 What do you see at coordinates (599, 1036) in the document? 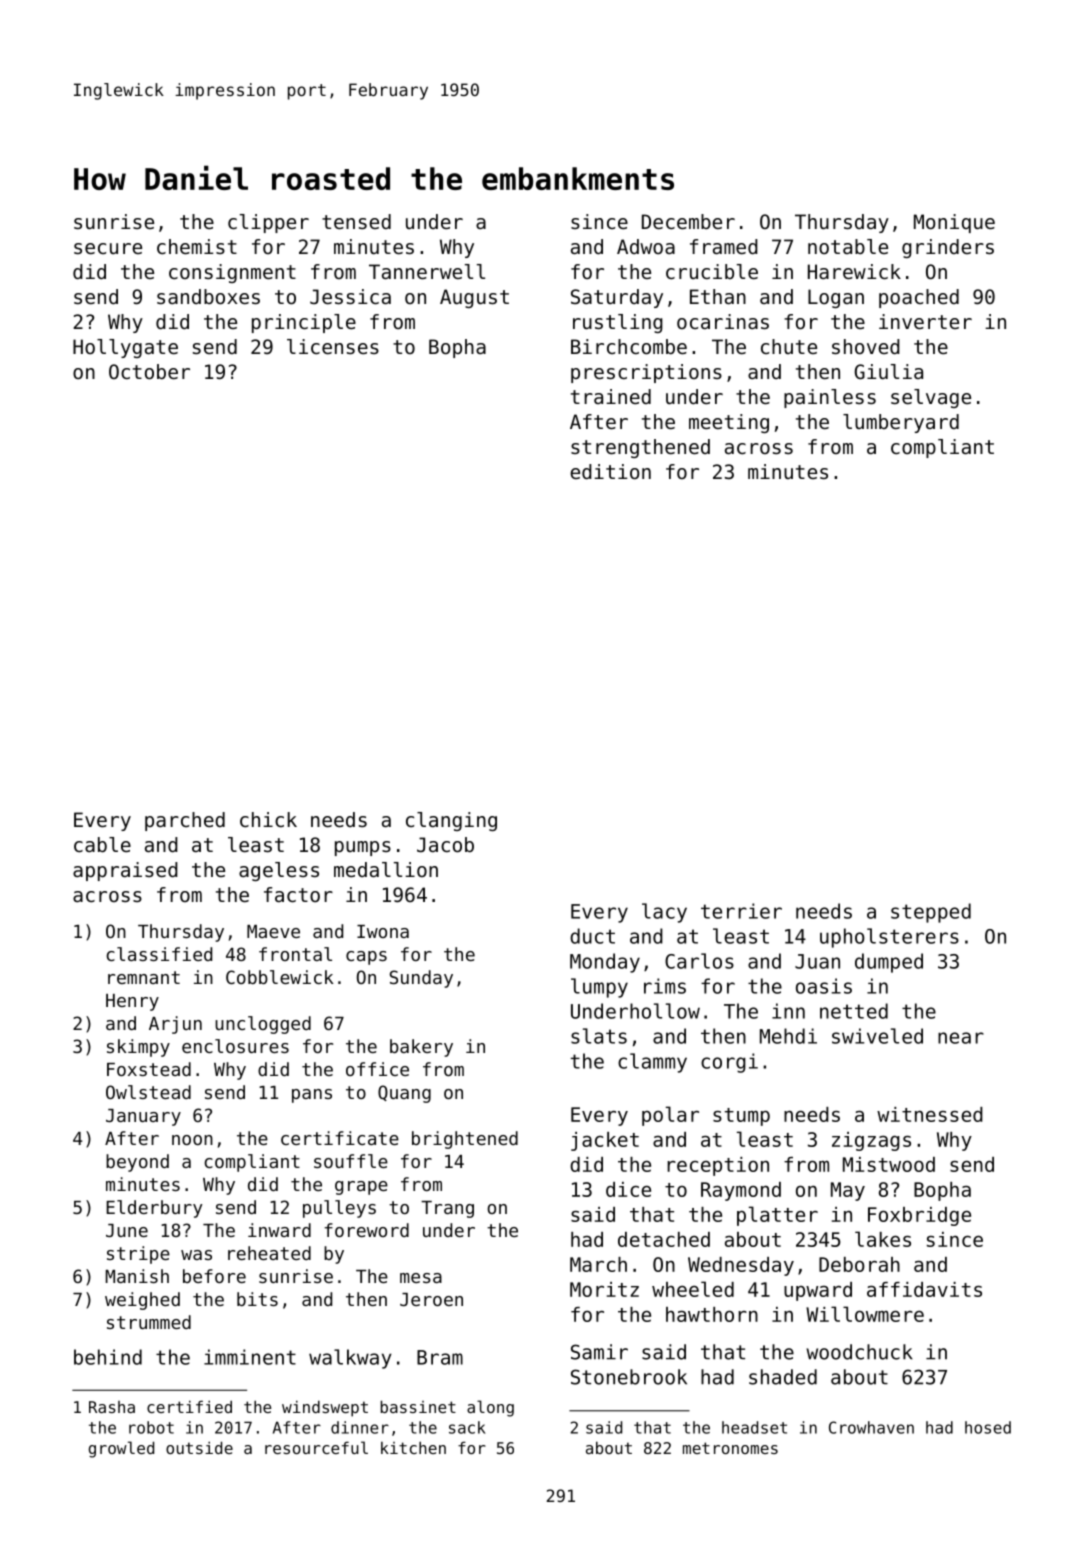
I see `slats` at bounding box center [599, 1036].
